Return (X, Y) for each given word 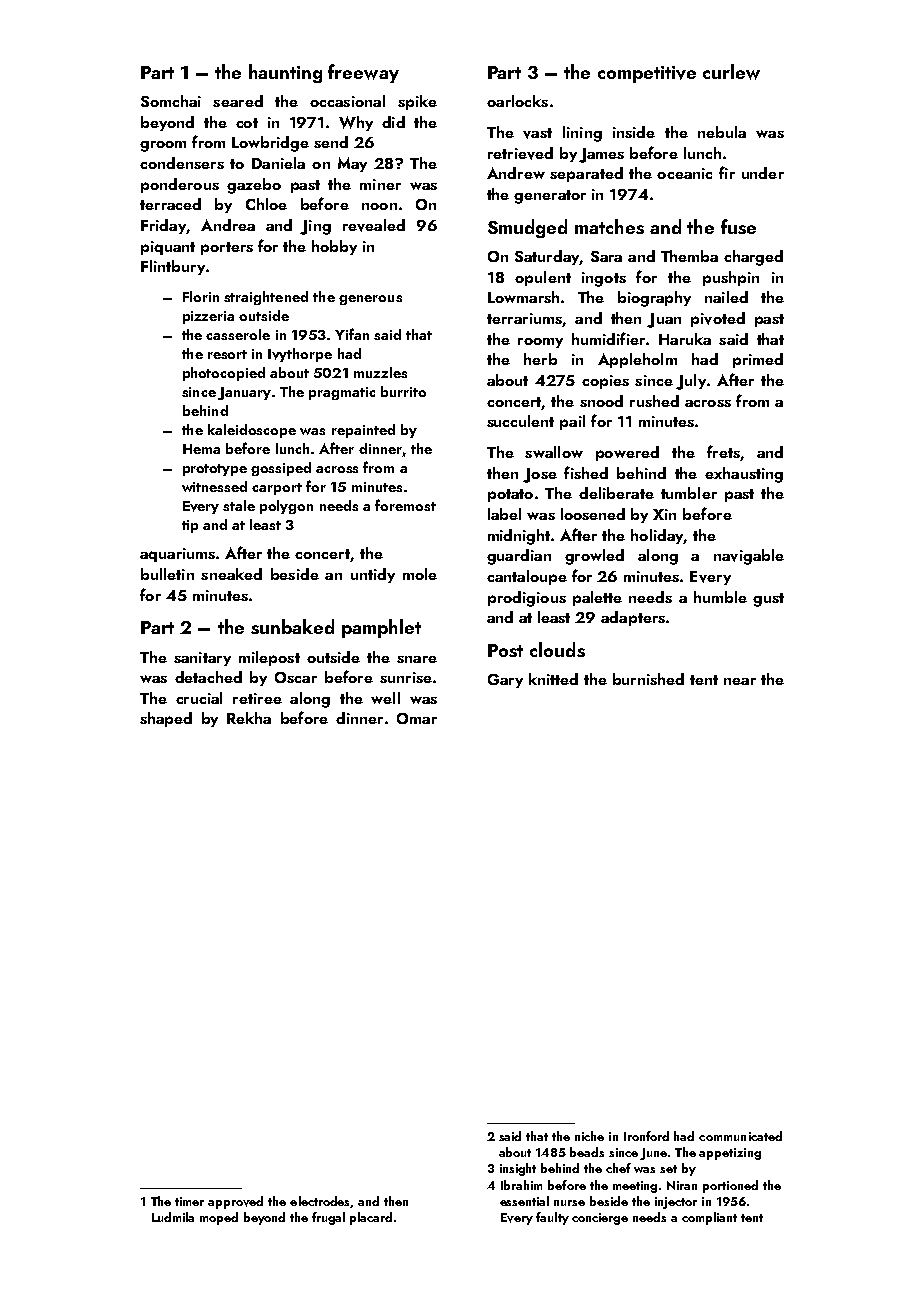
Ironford (646, 1136)
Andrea (228, 225)
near (740, 681)
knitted (553, 679)
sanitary (202, 659)
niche (589, 1136)
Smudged (527, 228)
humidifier (608, 338)
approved (235, 1202)
